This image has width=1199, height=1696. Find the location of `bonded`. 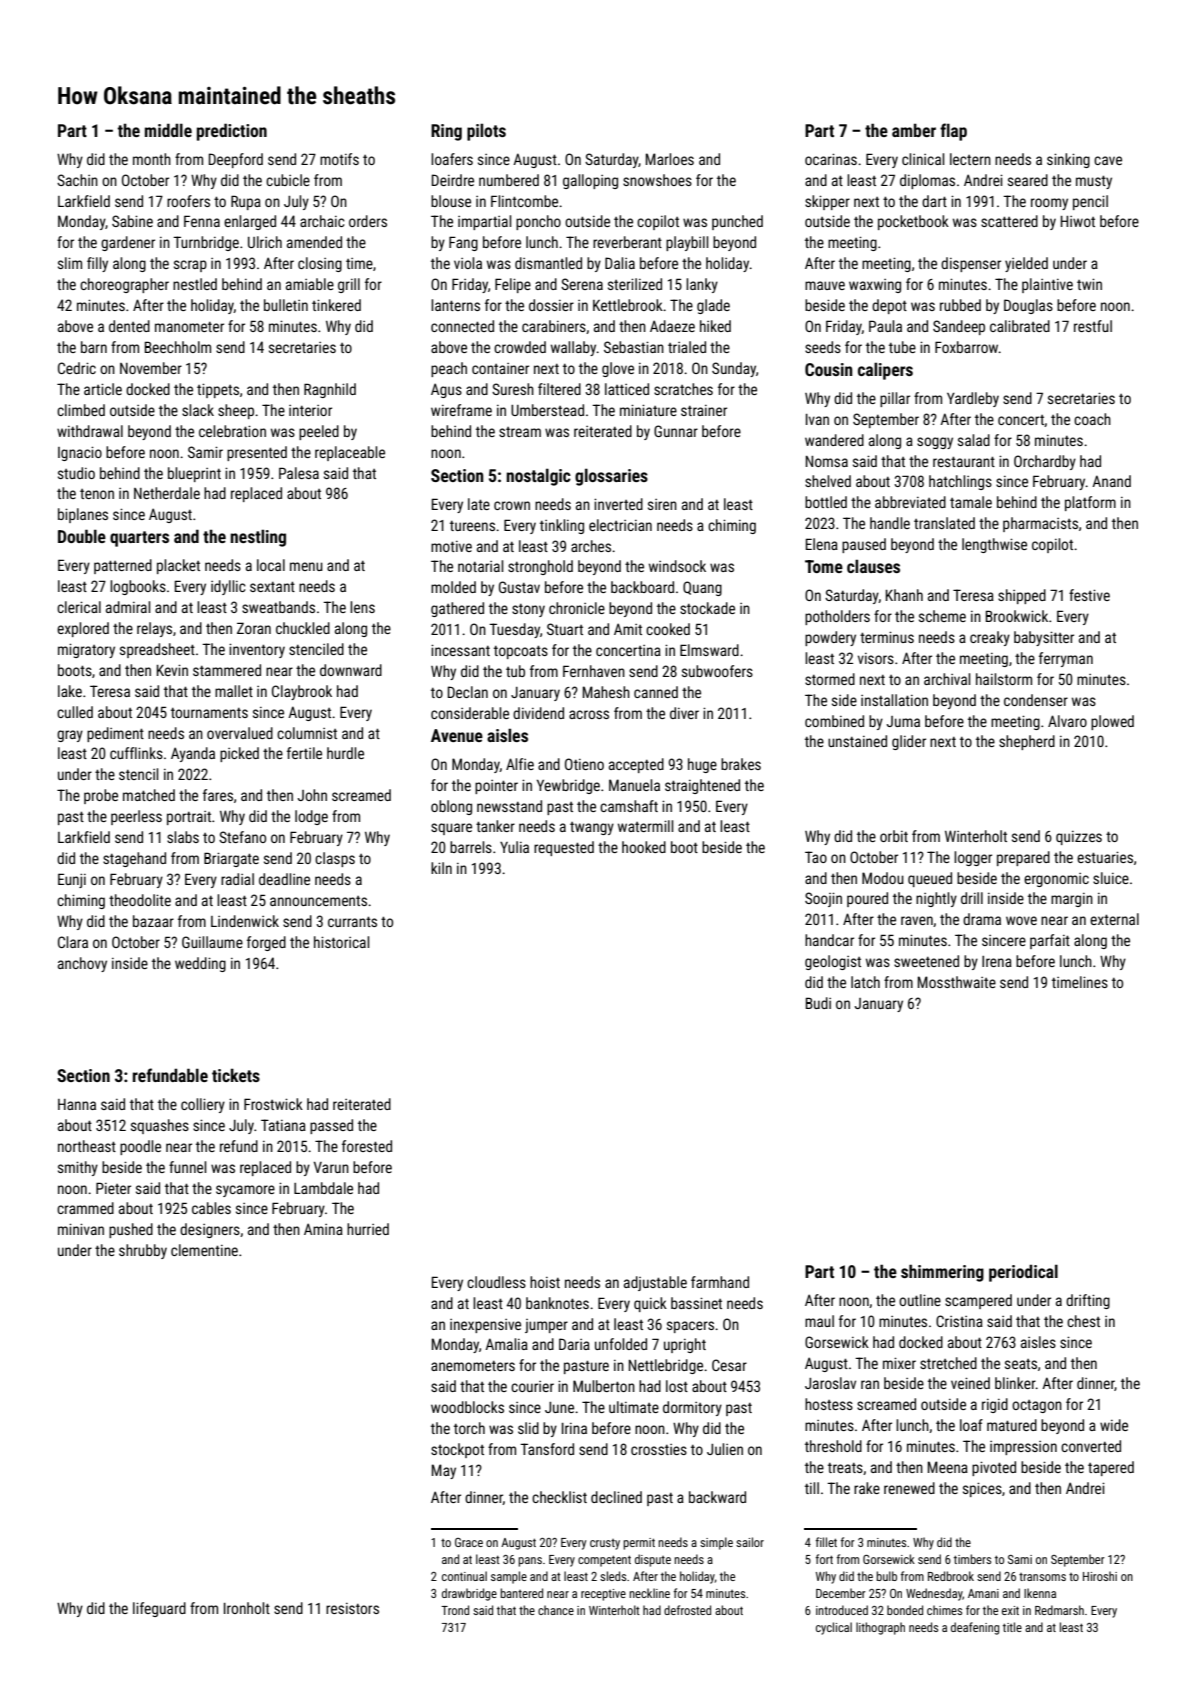

bonded is located at coordinates (905, 1610).
